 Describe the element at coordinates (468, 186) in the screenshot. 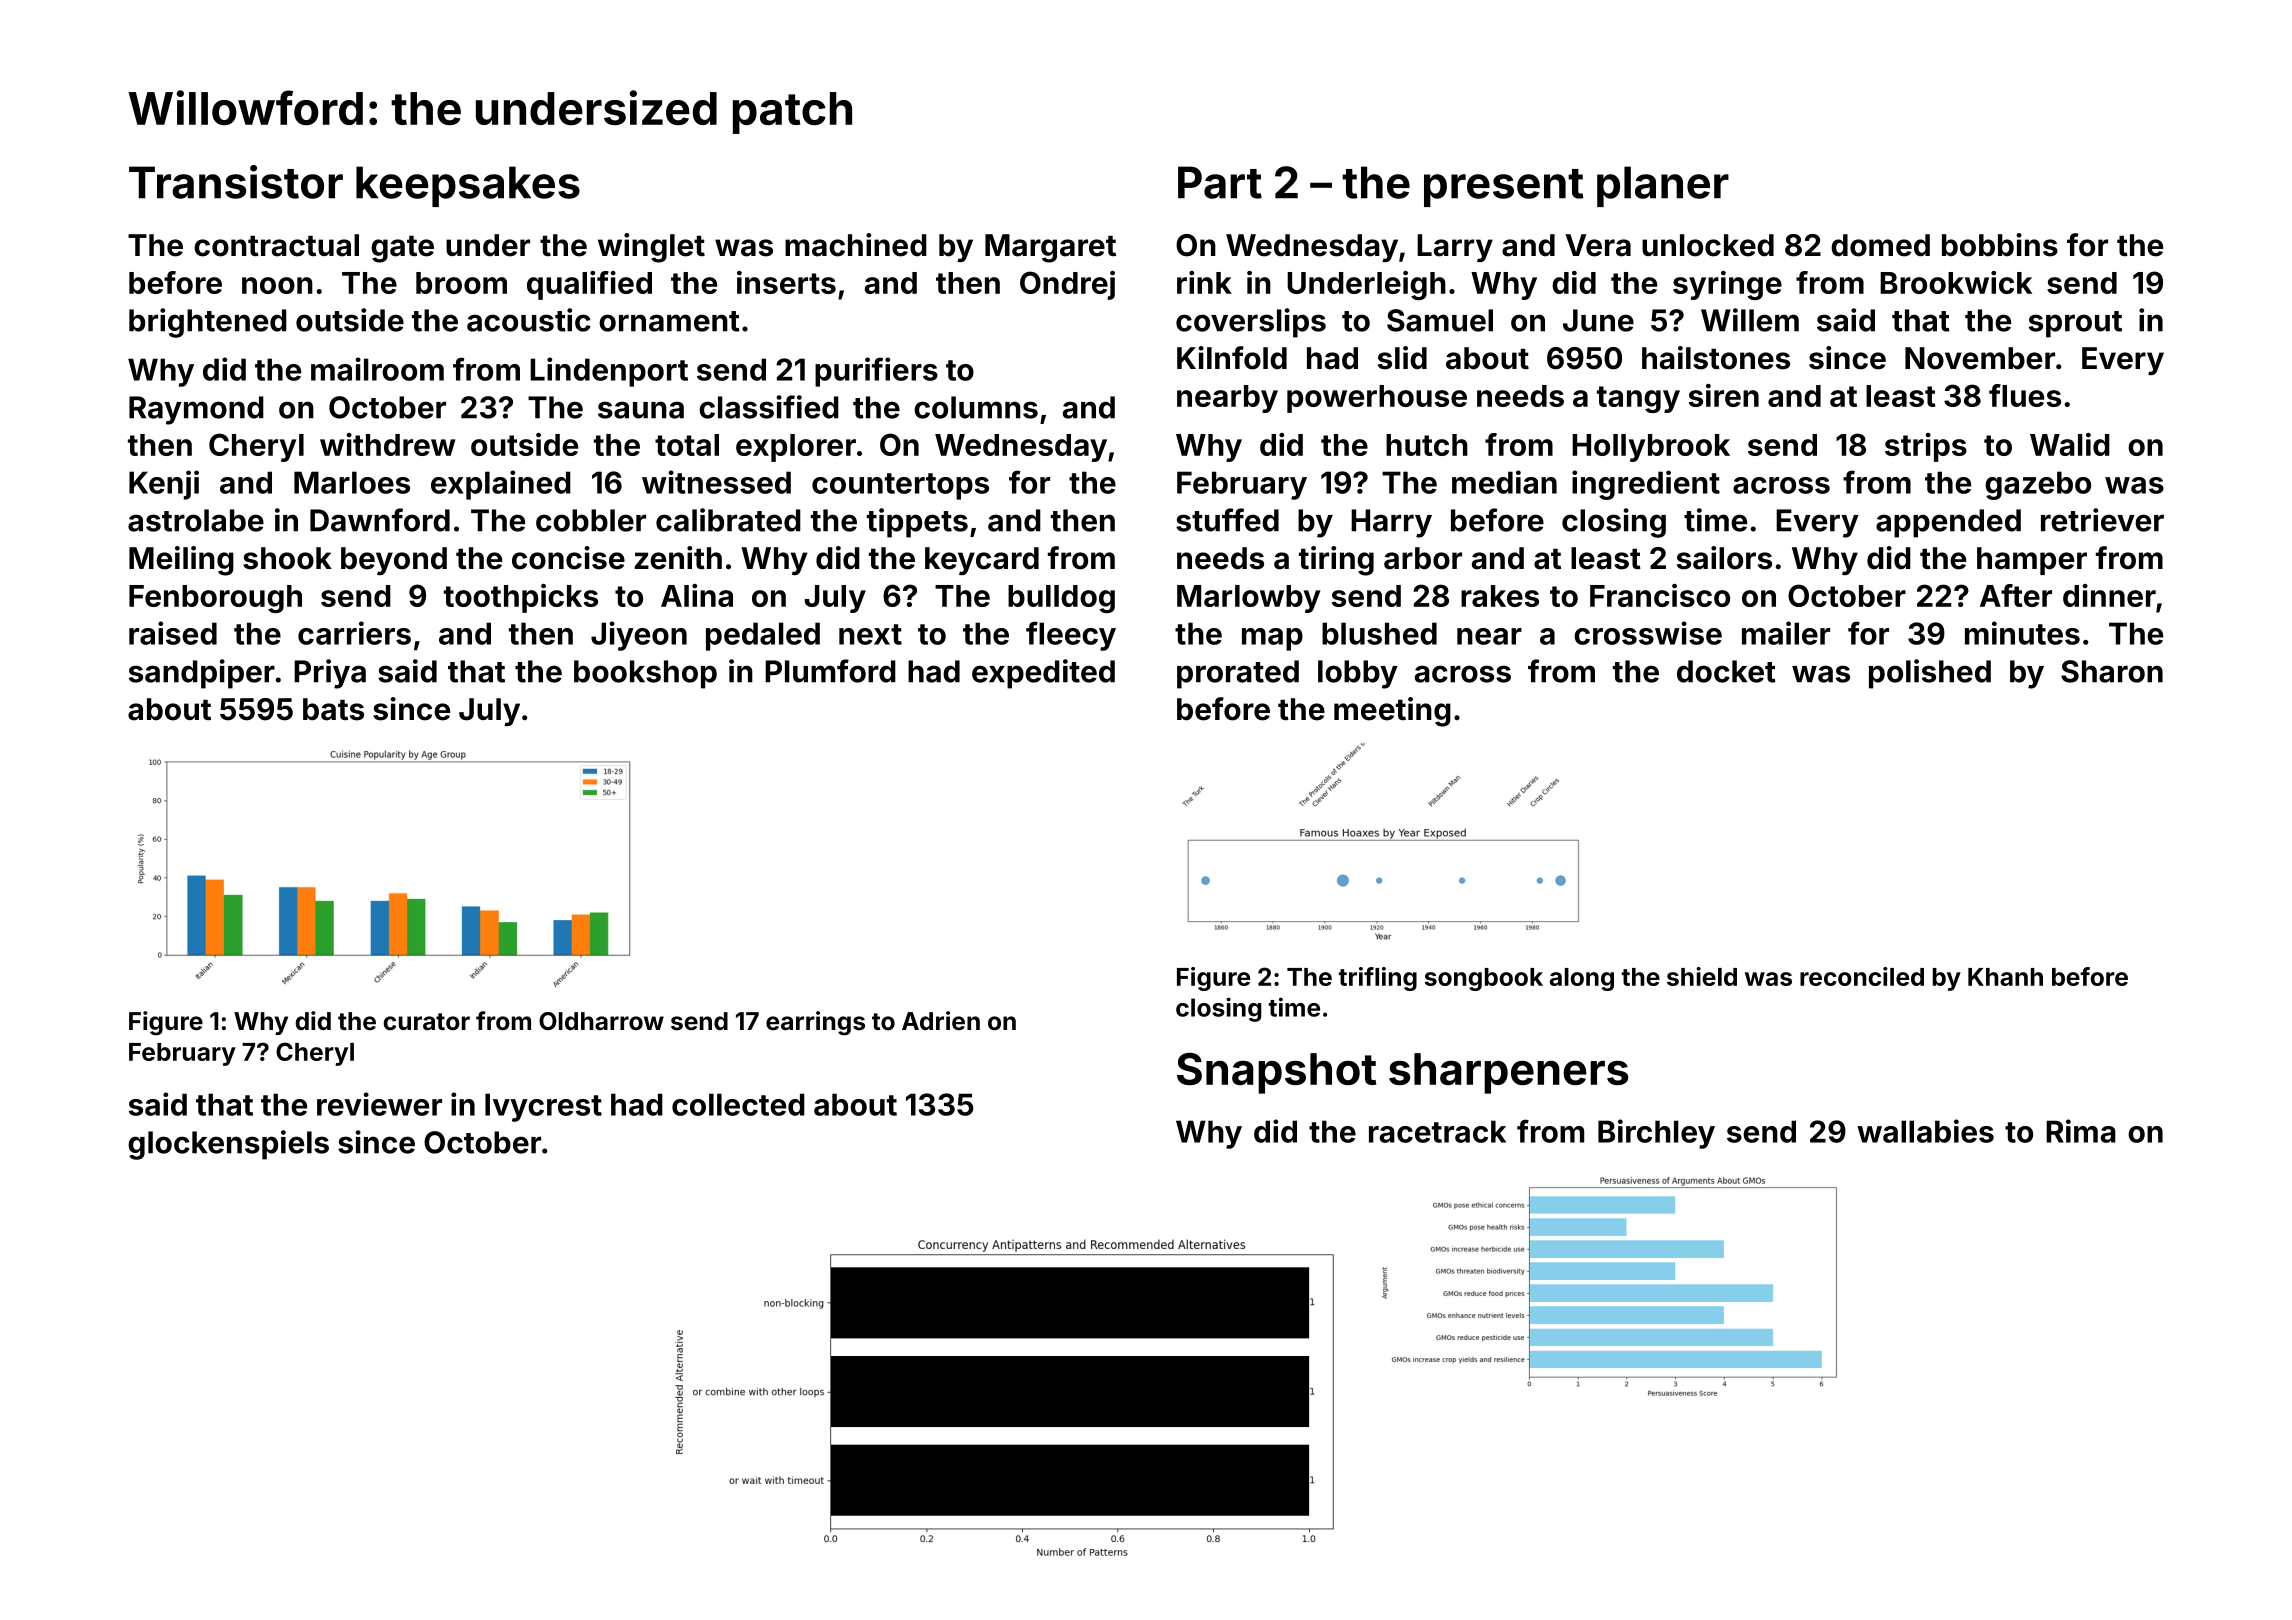

I see `keepsakes` at that location.
